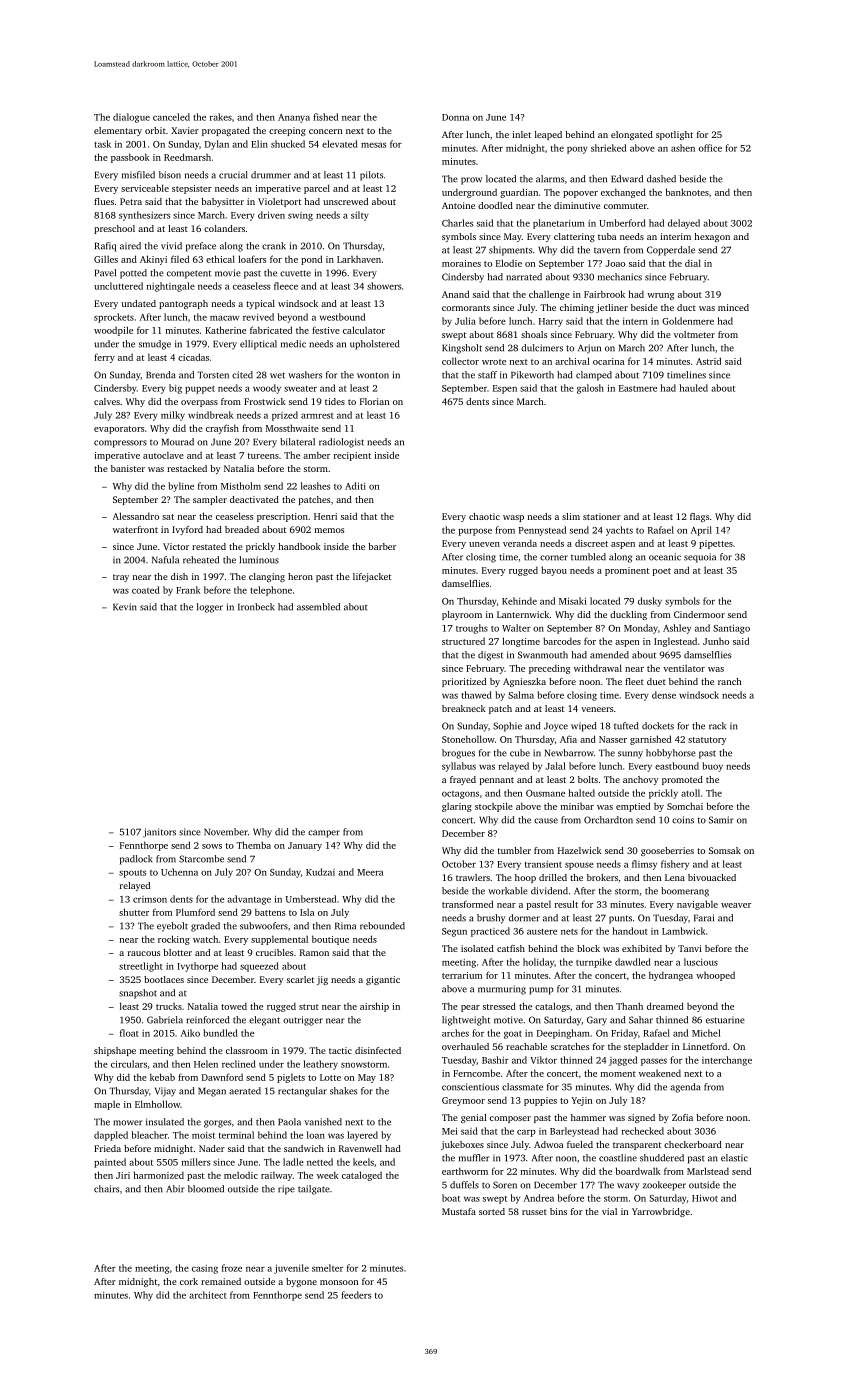 This screenshot has width=849, height=1400. What do you see at coordinates (324, 834) in the screenshot?
I see `camper` at bounding box center [324, 834].
